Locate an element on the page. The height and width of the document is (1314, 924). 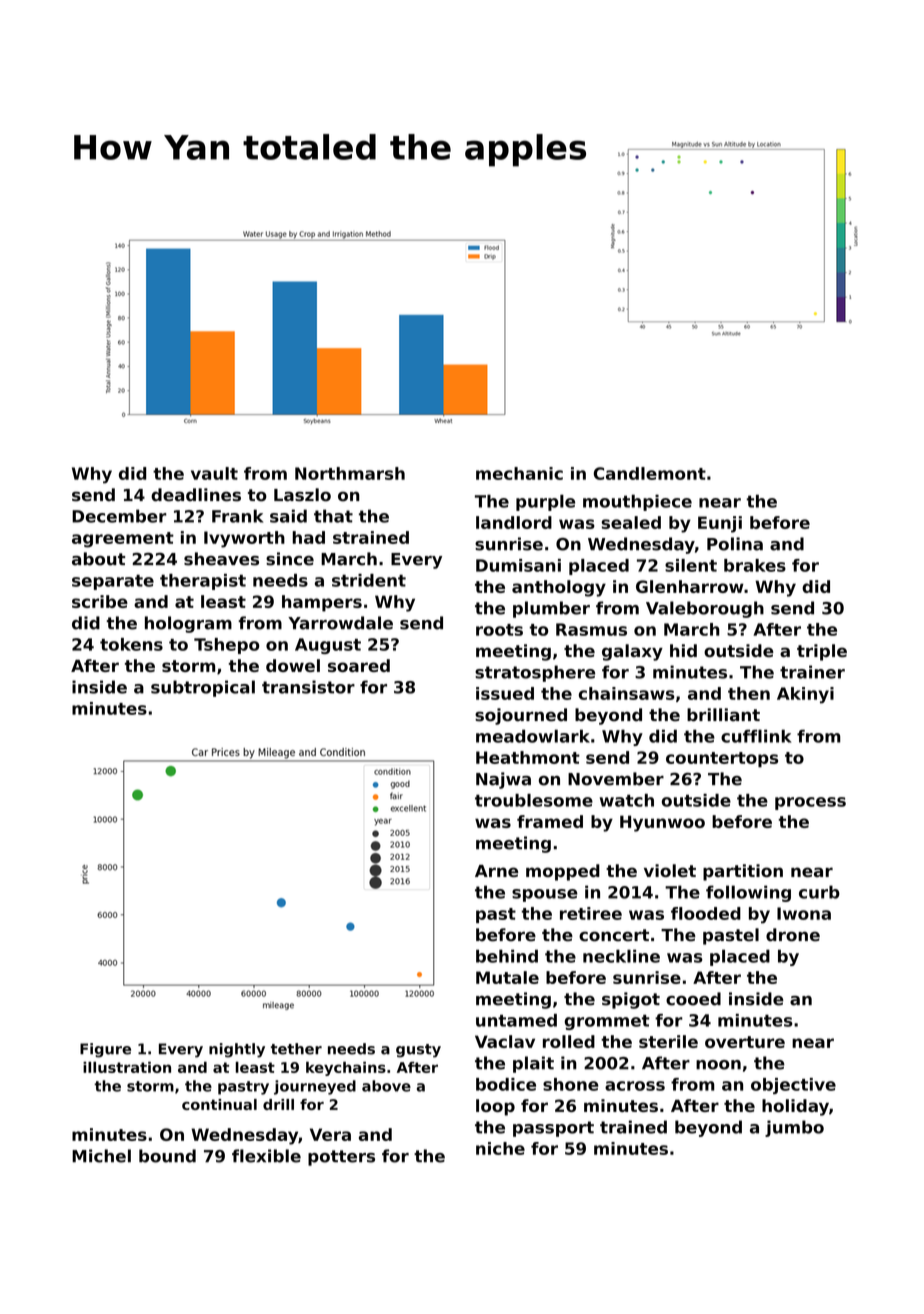
vault is located at coordinates (214, 473).
